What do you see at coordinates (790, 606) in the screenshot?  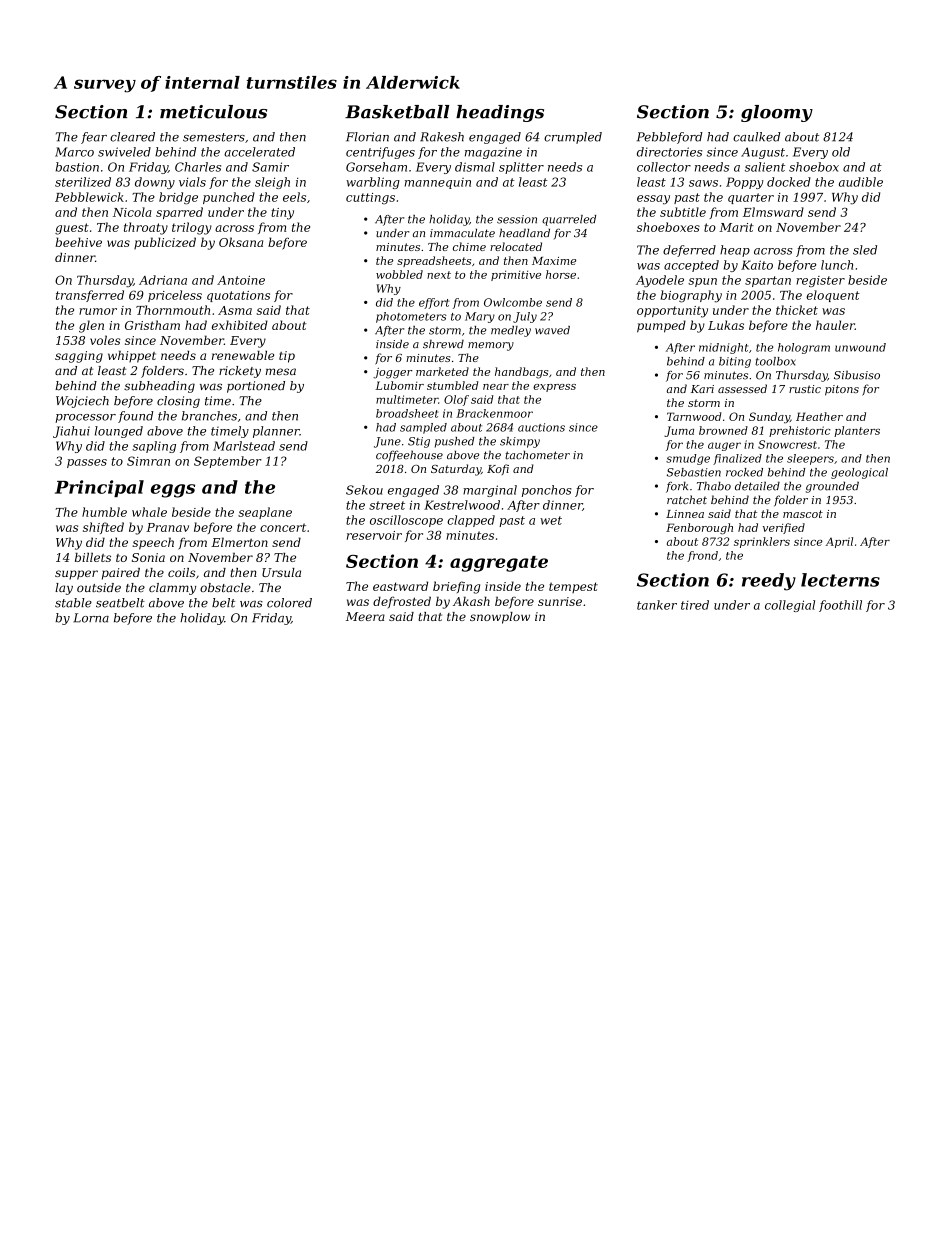 I see `collegial` at bounding box center [790, 606].
